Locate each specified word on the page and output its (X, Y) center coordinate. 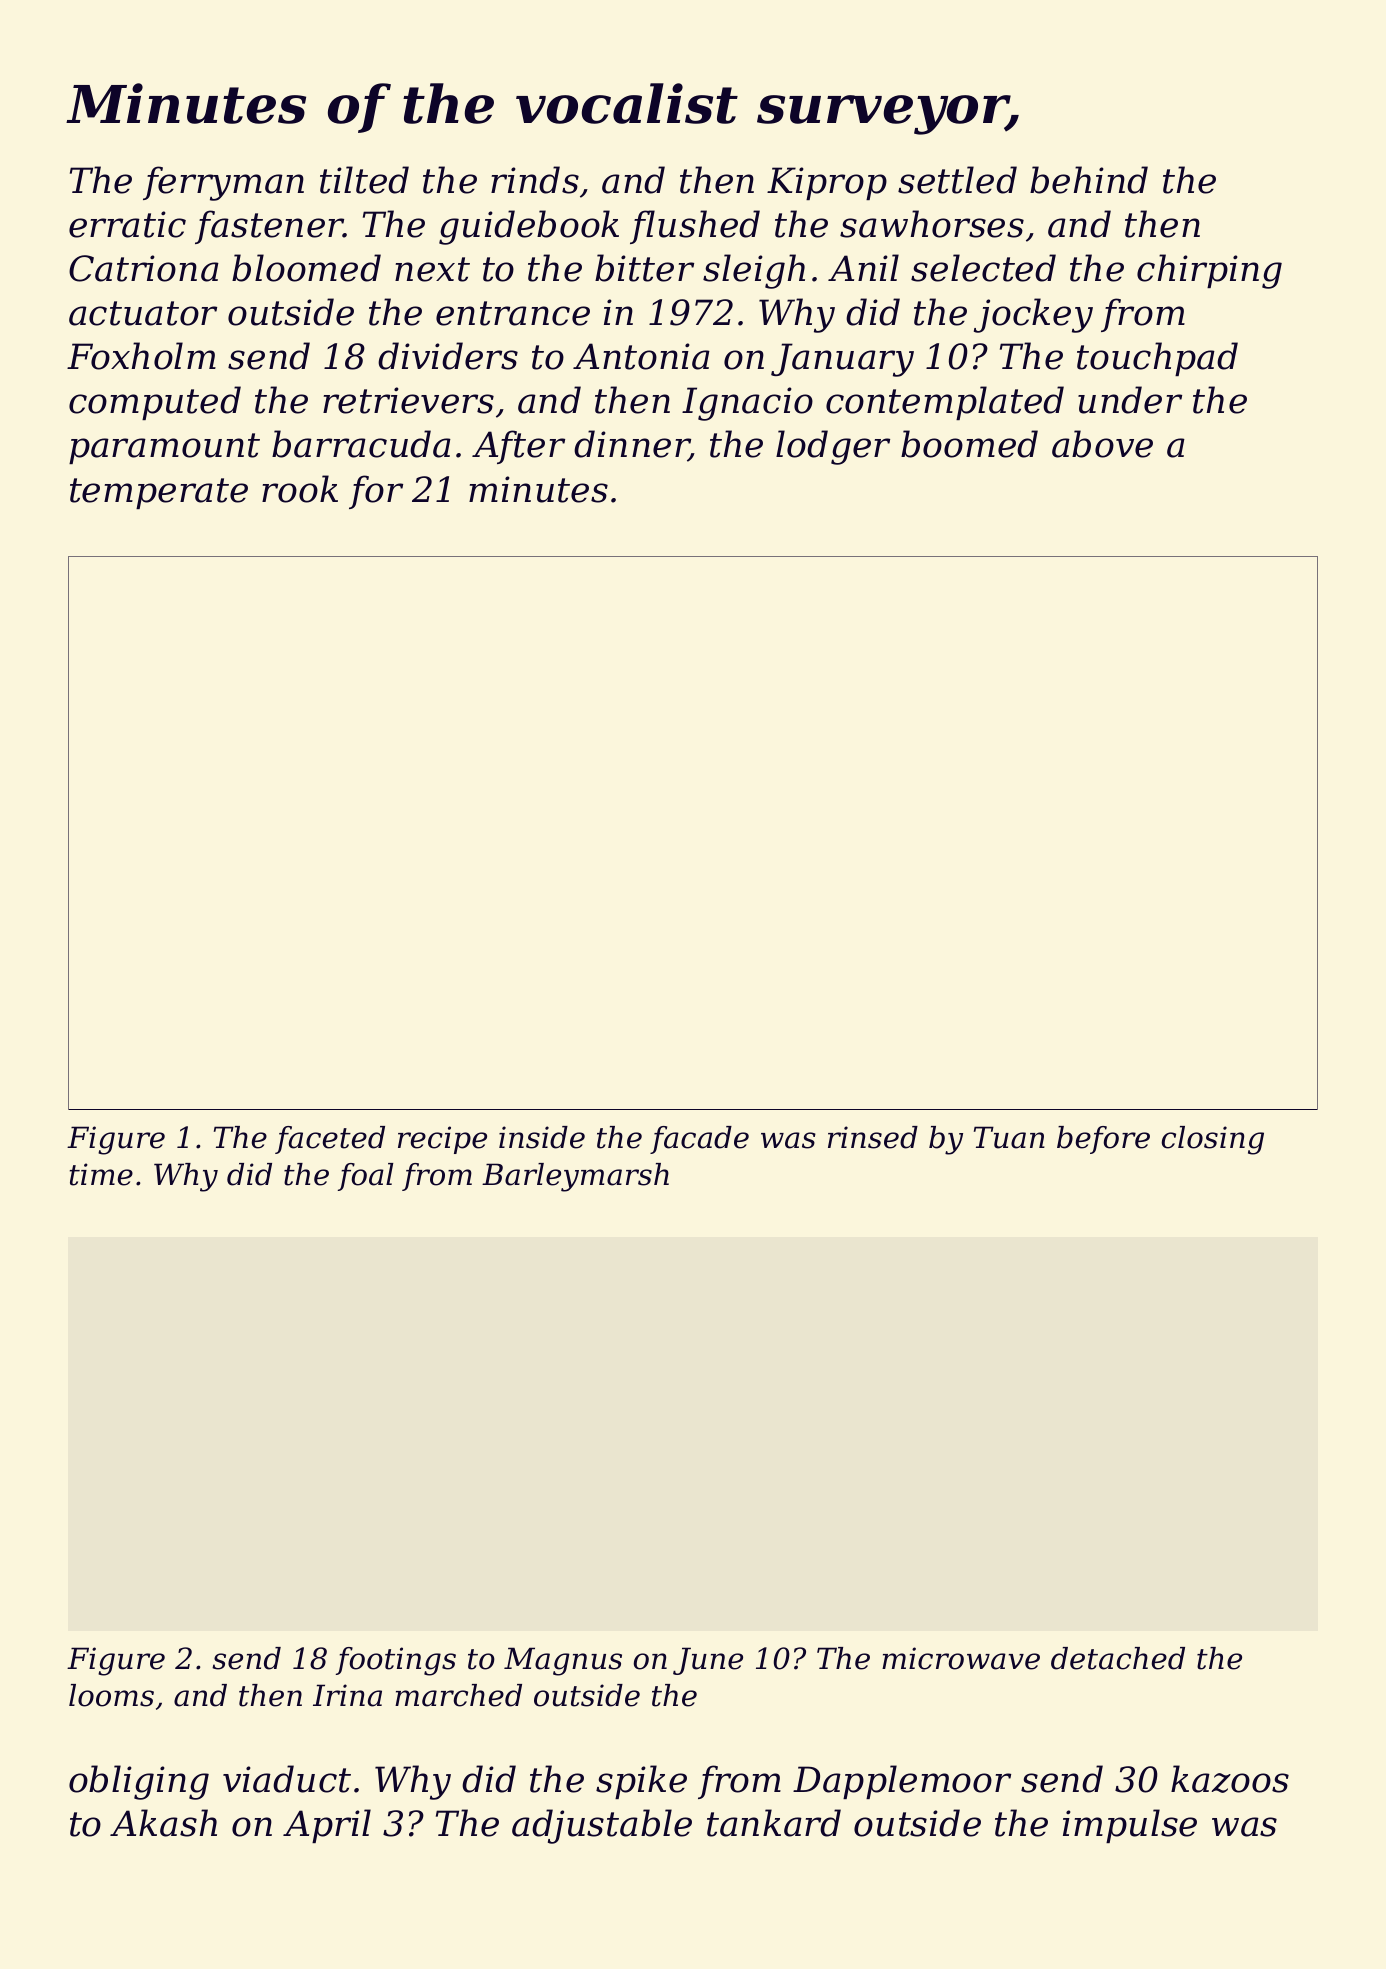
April (327, 1826)
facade (699, 1140)
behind (1089, 180)
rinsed (873, 1137)
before (1103, 1140)
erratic (127, 224)
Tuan (1009, 1137)
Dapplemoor (902, 1782)
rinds (535, 180)
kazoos (1230, 1779)
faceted (330, 1140)
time (101, 1174)
